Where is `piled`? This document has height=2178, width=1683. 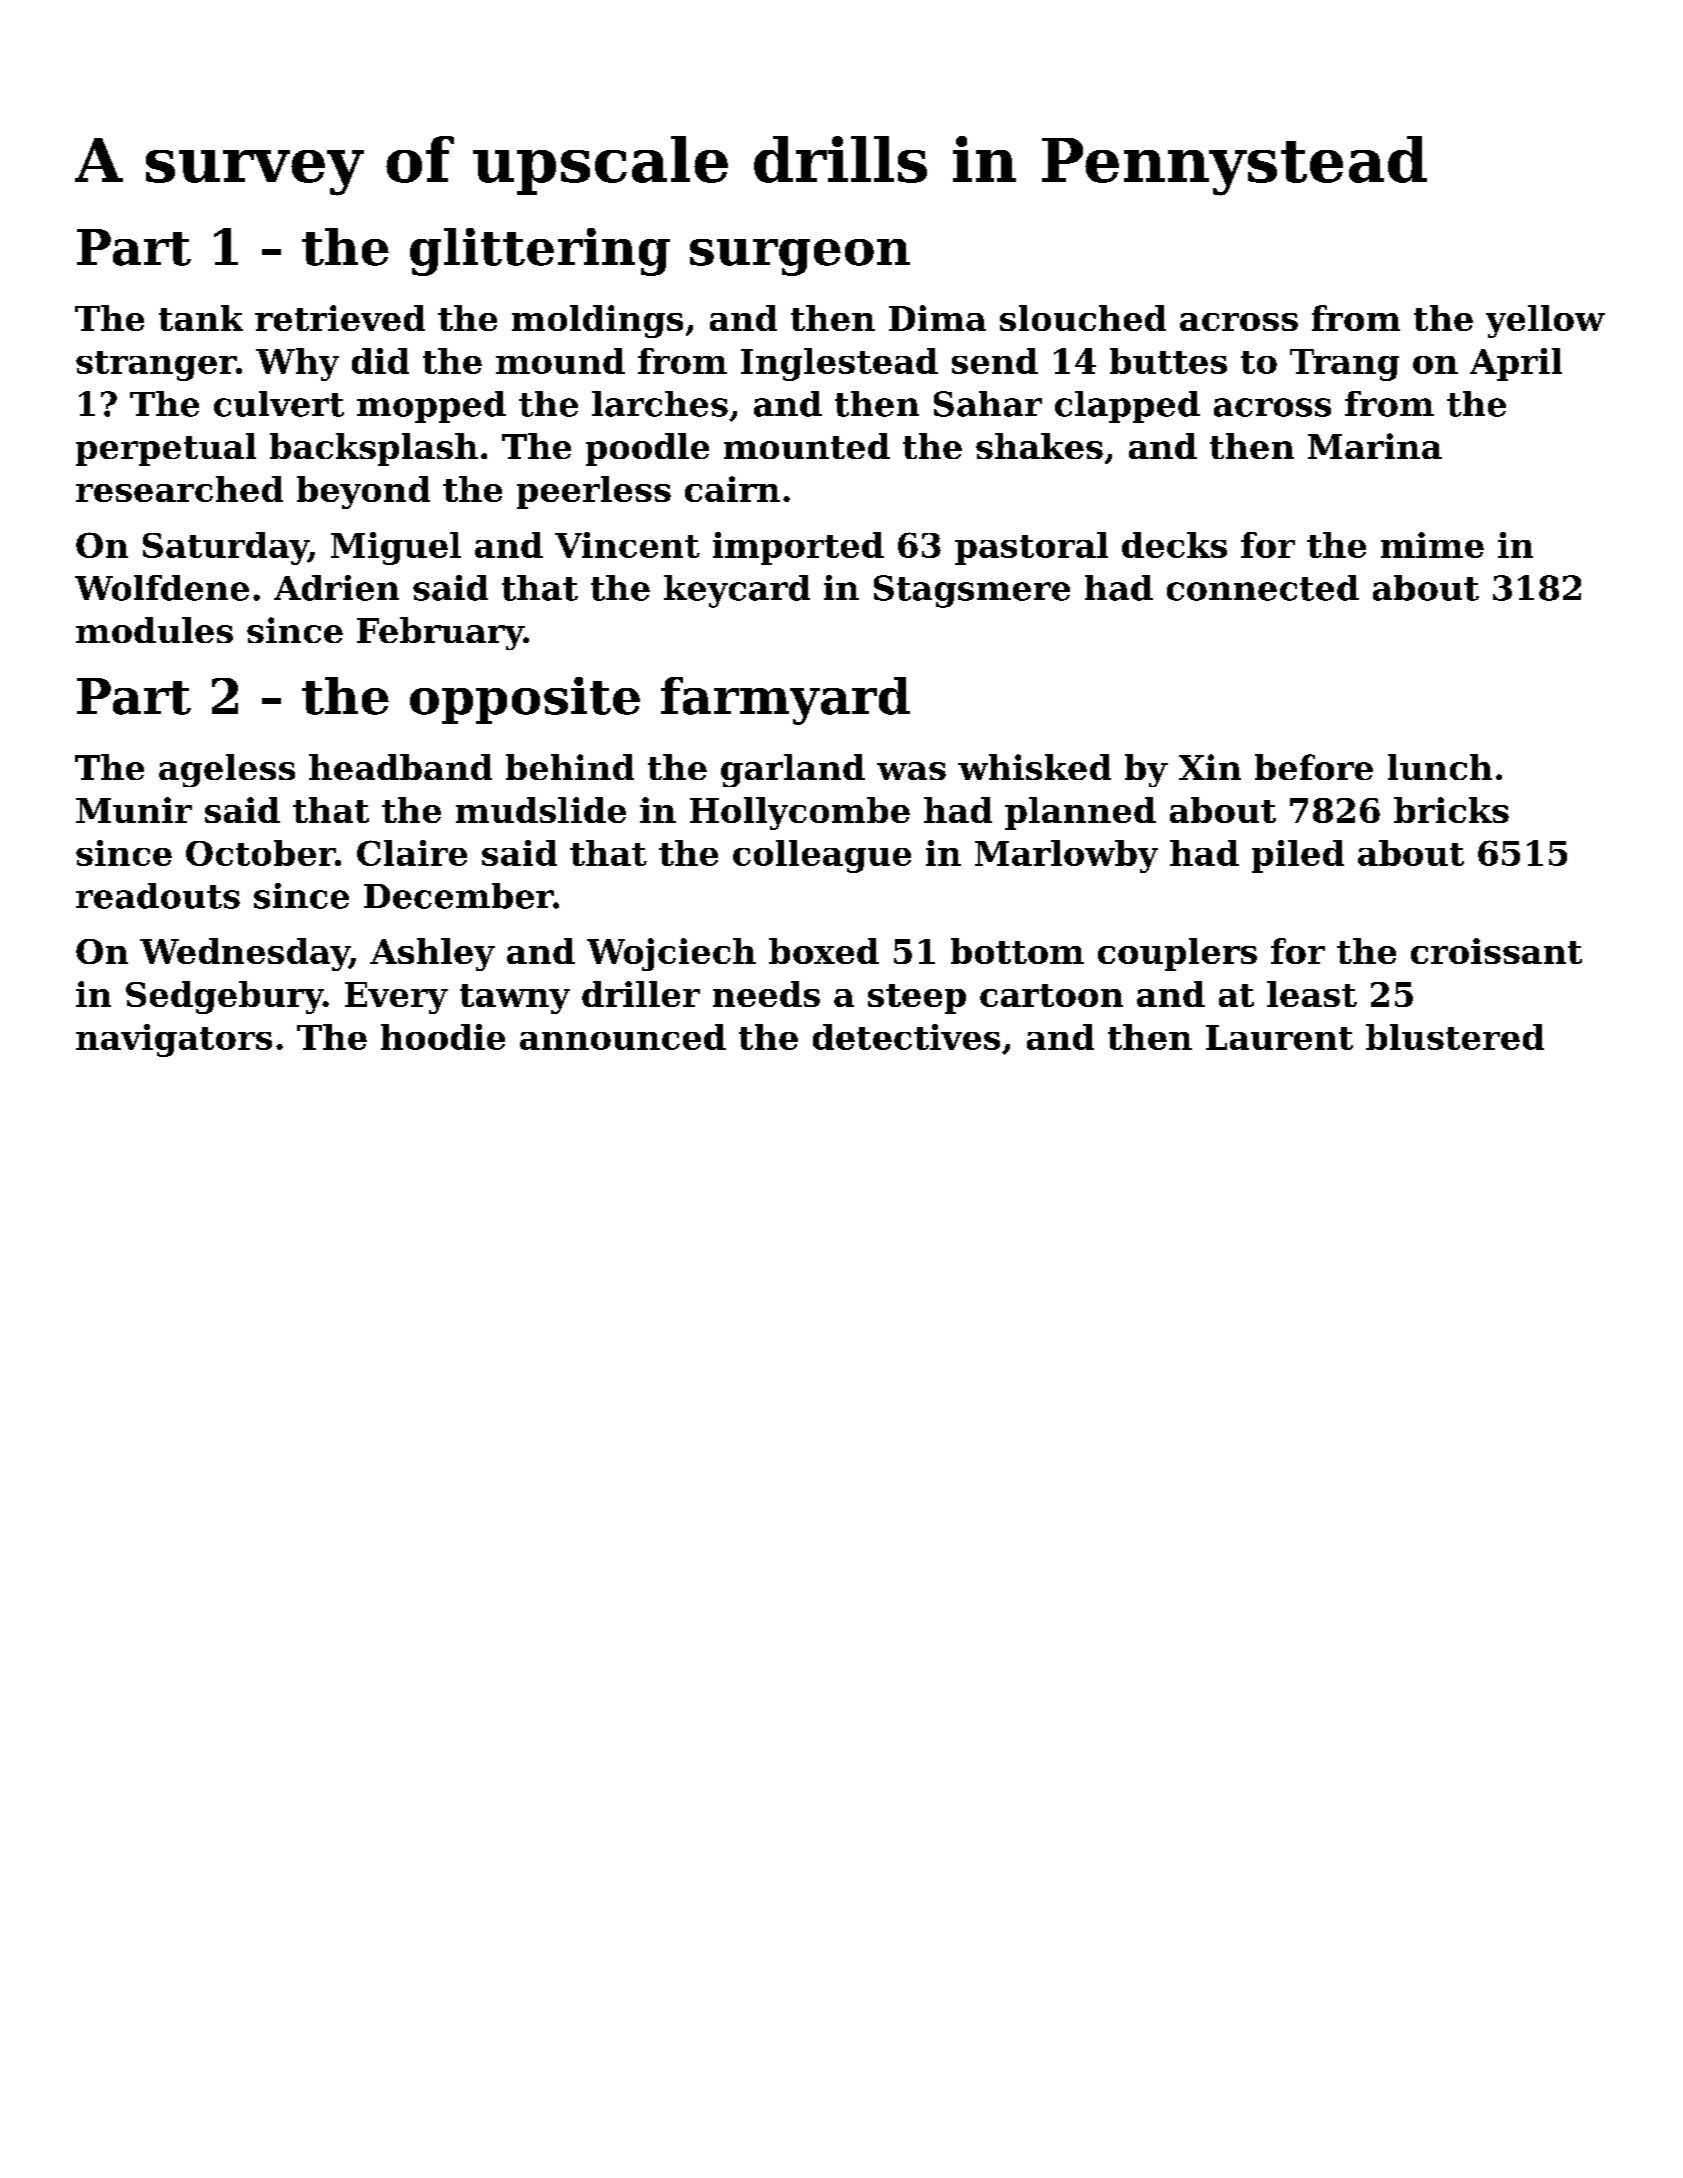 piled is located at coordinates (1298, 856).
